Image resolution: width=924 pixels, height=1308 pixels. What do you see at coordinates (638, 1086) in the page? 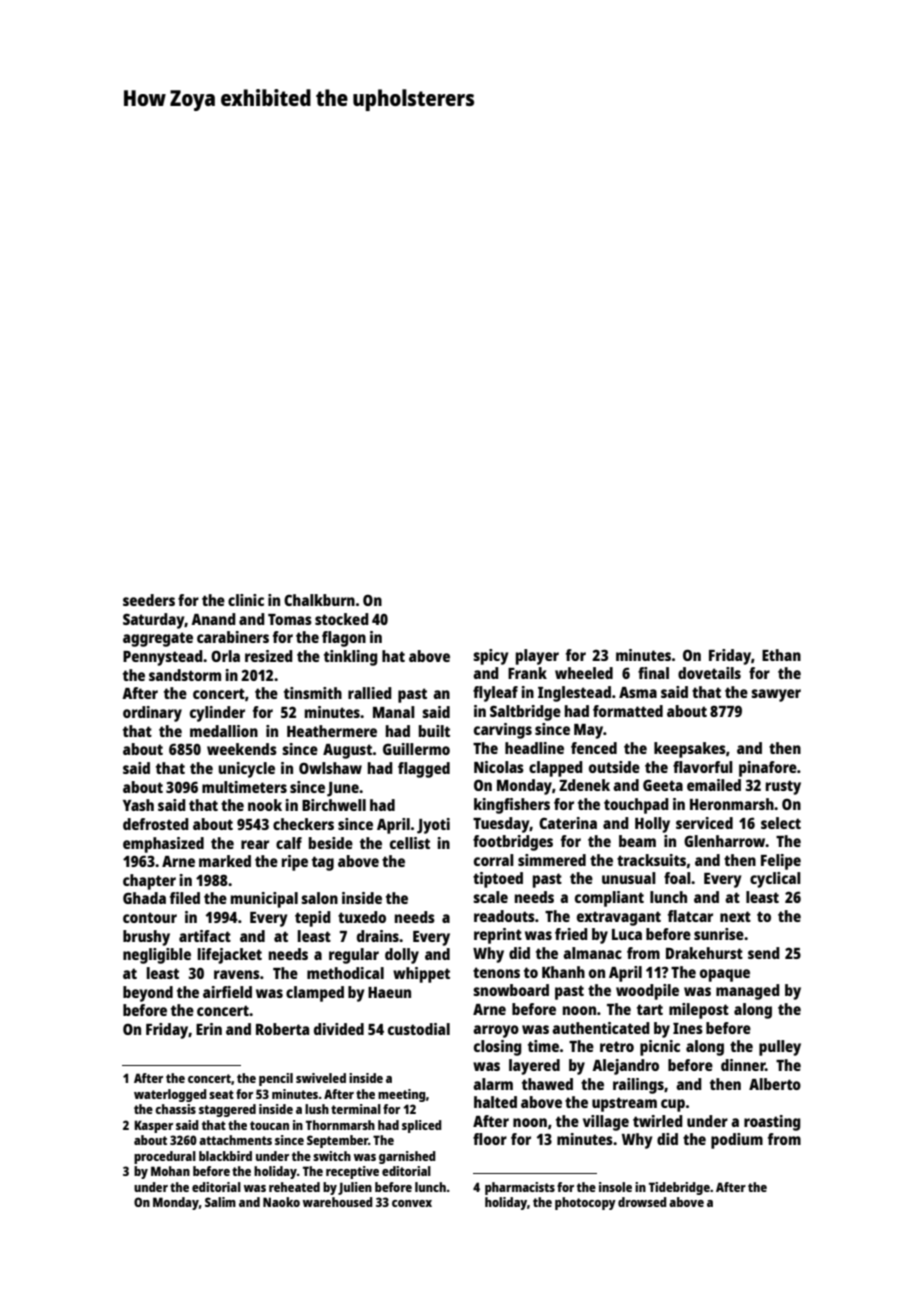
I see `railings` at bounding box center [638, 1086].
